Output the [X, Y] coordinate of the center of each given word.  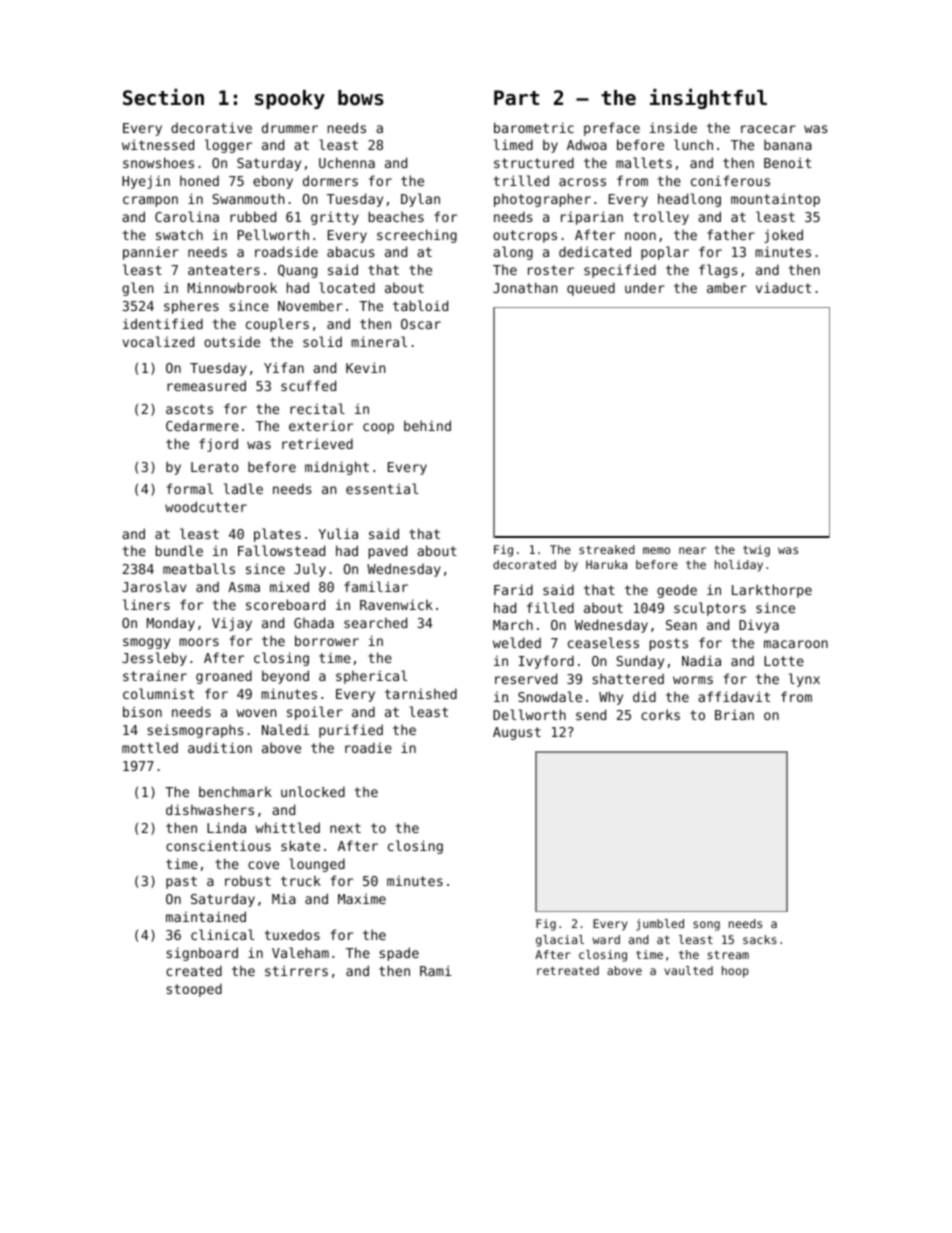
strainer [155, 675]
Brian [734, 714]
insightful [708, 99]
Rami [436, 970]
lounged [317, 865]
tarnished [421, 693]
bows [361, 98]
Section [163, 97]
